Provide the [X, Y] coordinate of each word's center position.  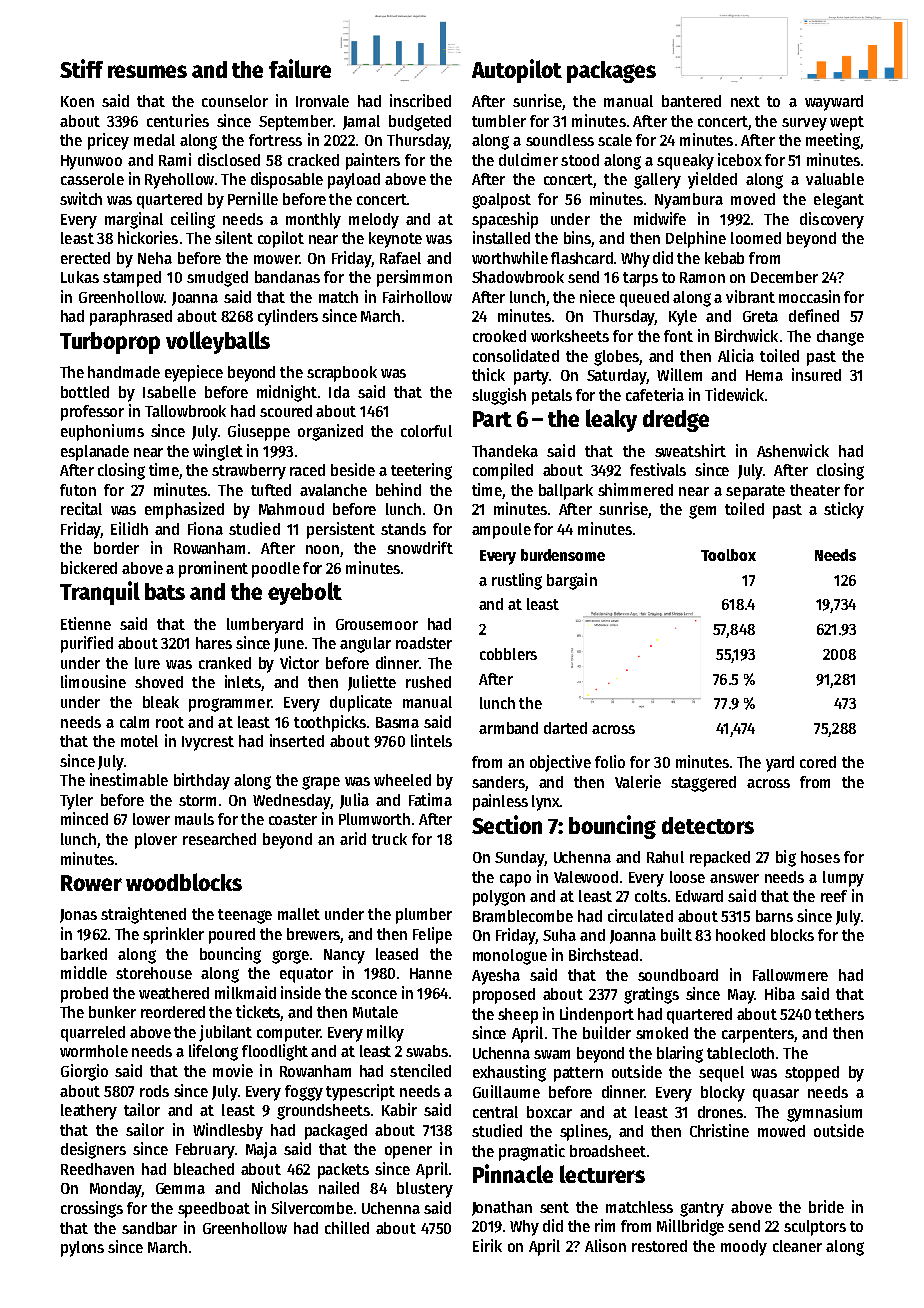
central [495, 1112]
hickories [148, 237]
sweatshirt [690, 450]
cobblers [508, 654]
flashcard [582, 258]
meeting [833, 141]
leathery [89, 1112]
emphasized [184, 510]
